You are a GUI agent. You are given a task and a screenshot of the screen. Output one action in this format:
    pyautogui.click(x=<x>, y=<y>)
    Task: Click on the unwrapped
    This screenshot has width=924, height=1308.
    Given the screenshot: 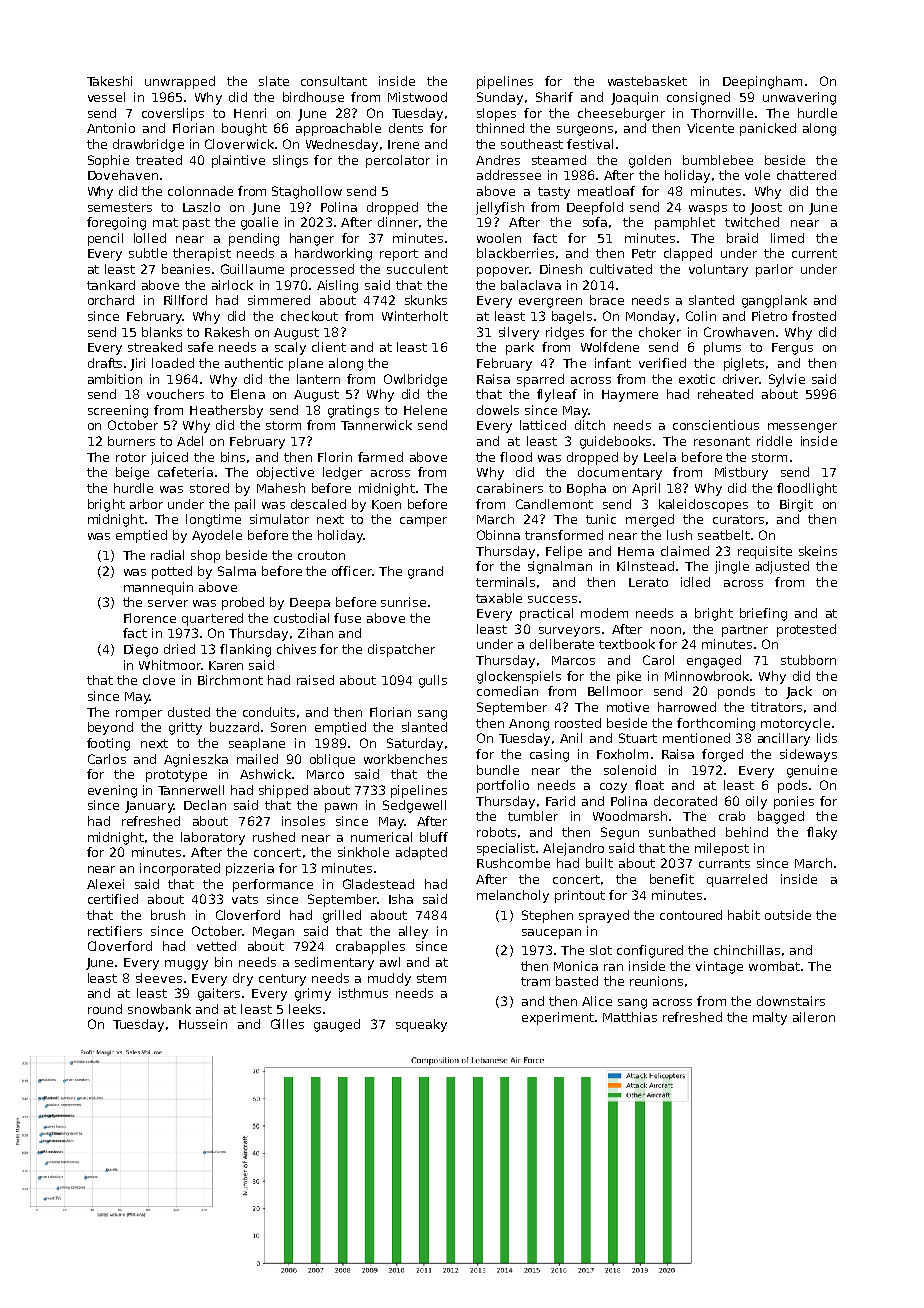 What is the action you would take?
    pyautogui.click(x=180, y=82)
